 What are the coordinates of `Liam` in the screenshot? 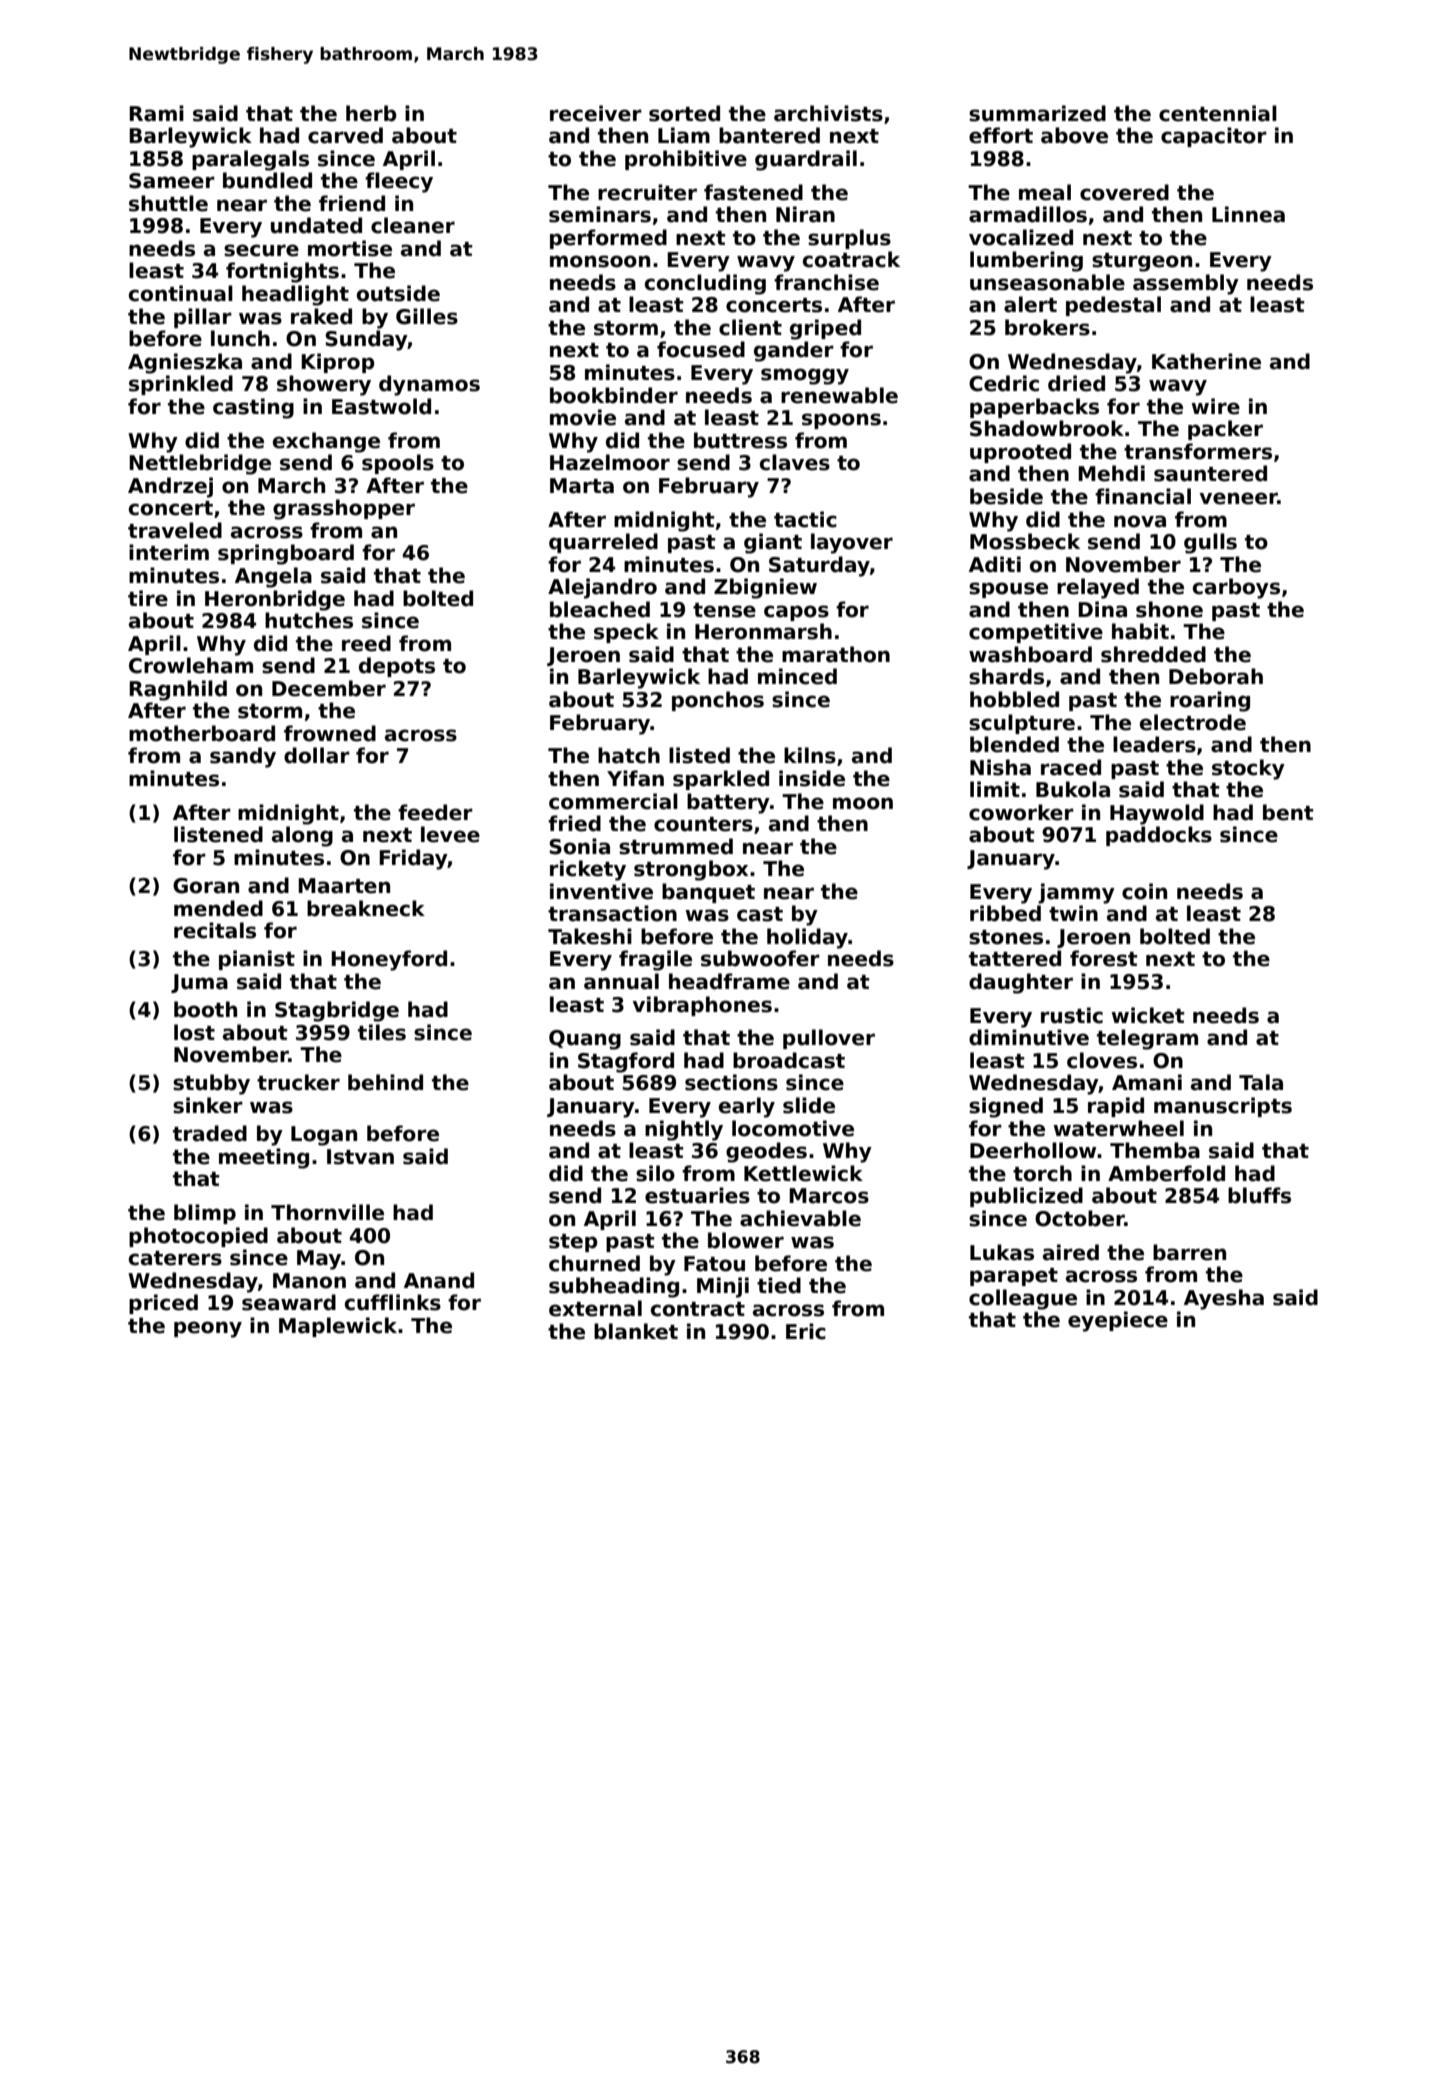 It's located at (684, 135).
